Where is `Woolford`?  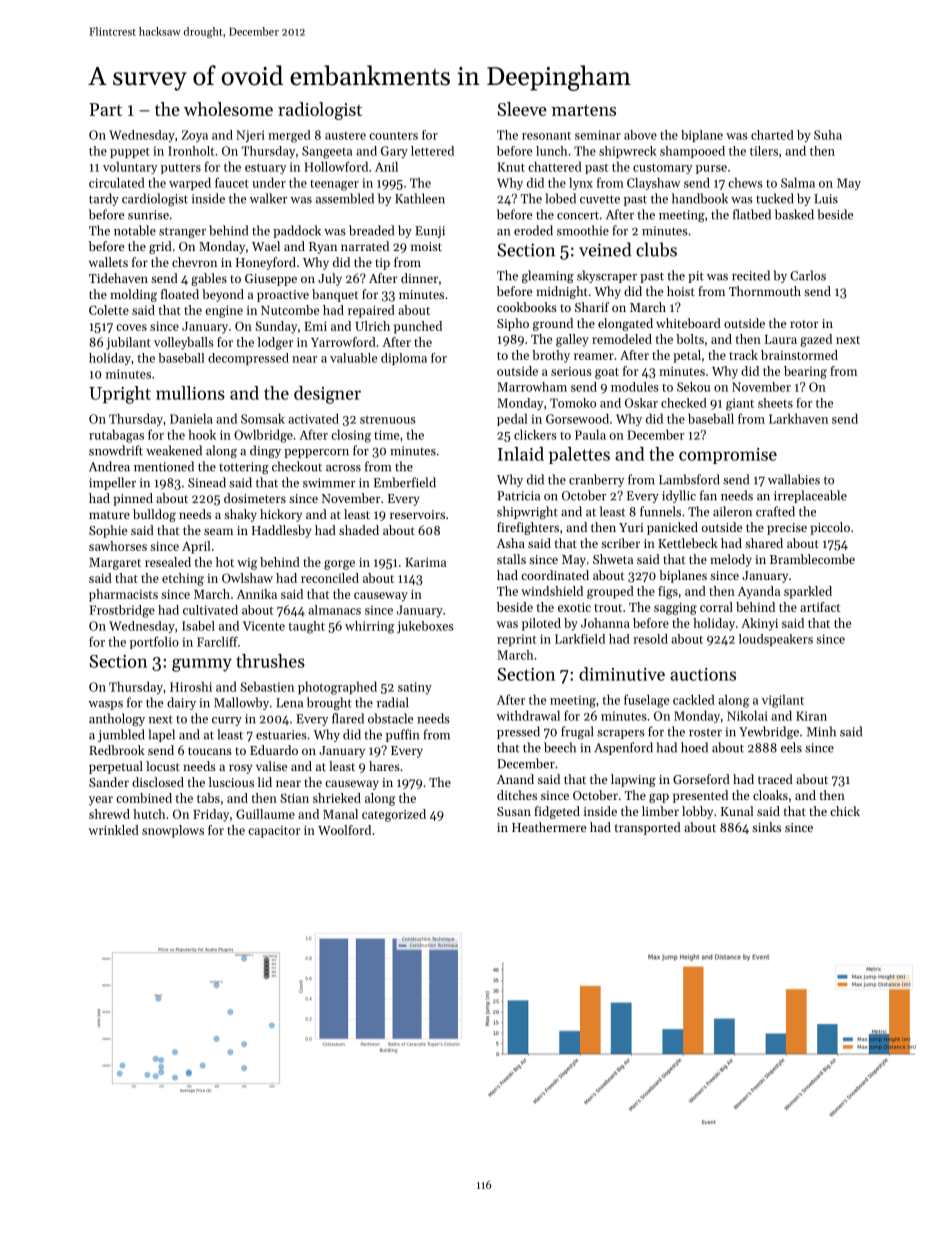
Woolford is located at coordinates (344, 830).
